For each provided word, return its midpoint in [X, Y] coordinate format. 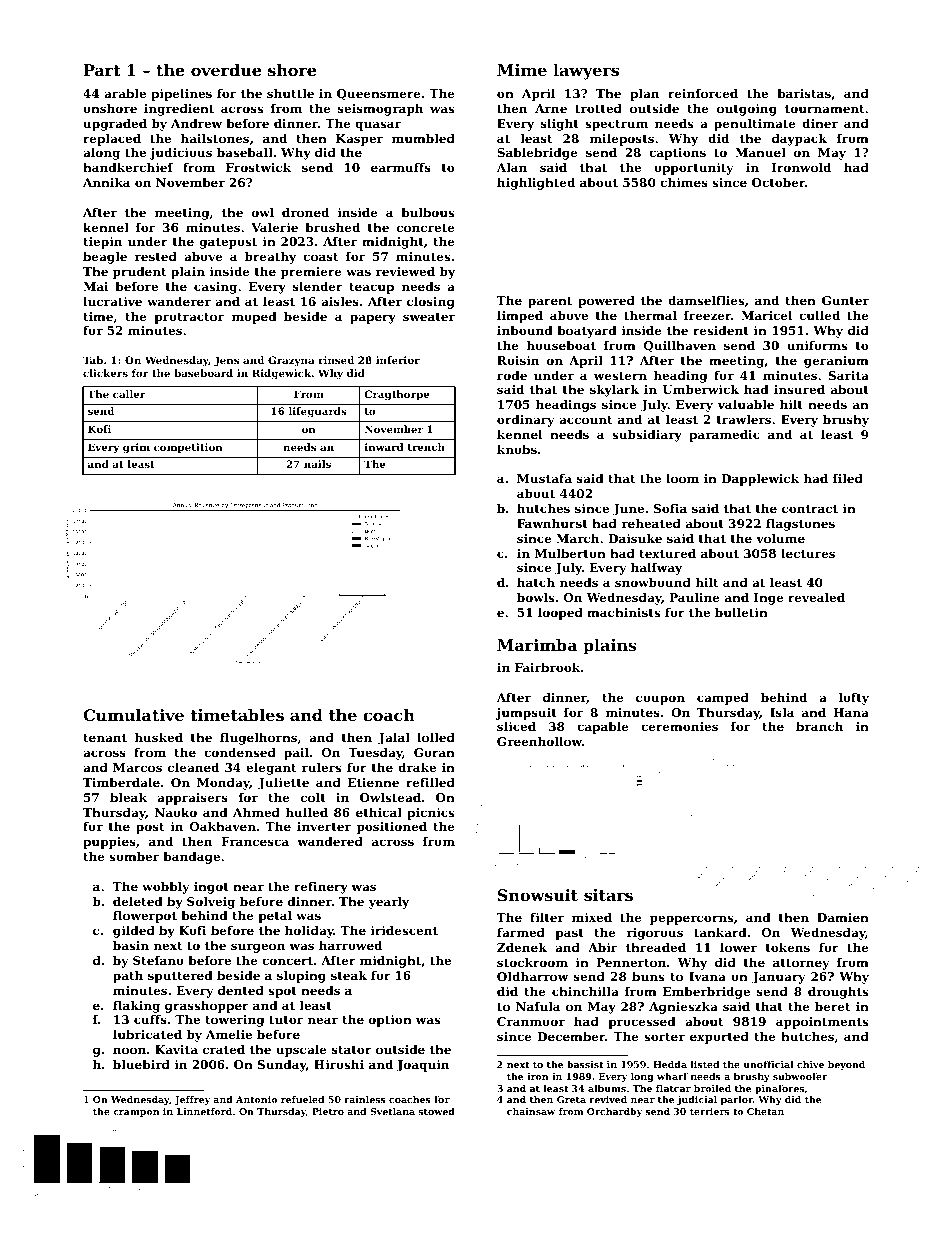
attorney [801, 964]
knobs [517, 449]
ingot [211, 888]
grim [136, 448]
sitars [608, 895]
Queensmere [379, 94]
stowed [436, 1111]
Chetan [765, 1111]
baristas [804, 93]
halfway [656, 569]
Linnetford [204, 1111]
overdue [226, 70]
